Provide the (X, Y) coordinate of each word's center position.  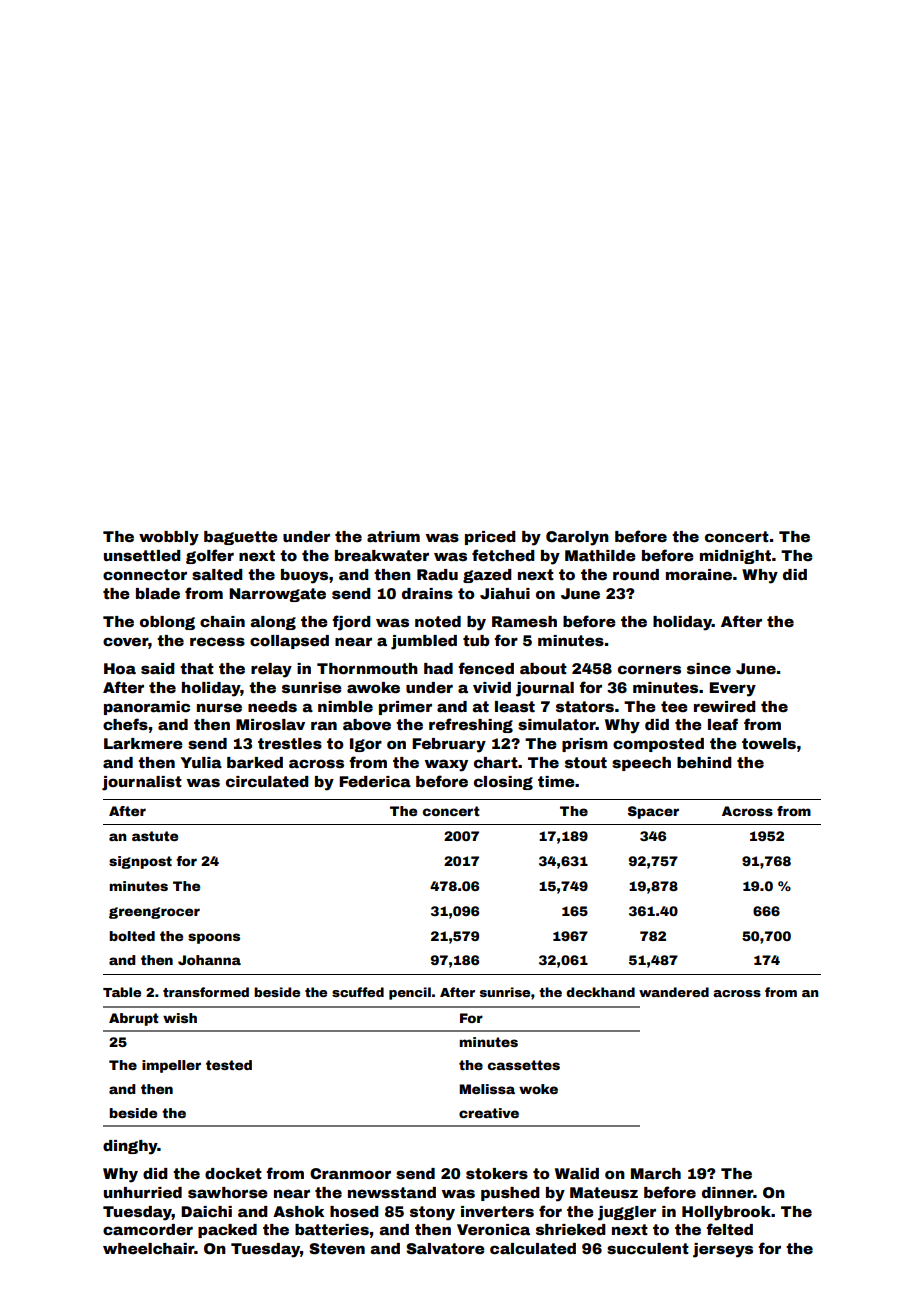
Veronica (493, 1229)
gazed (487, 576)
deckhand (600, 992)
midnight (735, 557)
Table (122, 992)
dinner (727, 1192)
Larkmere (143, 743)
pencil (410, 993)
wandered (674, 992)
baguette (241, 538)
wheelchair (148, 1248)
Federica (375, 781)
